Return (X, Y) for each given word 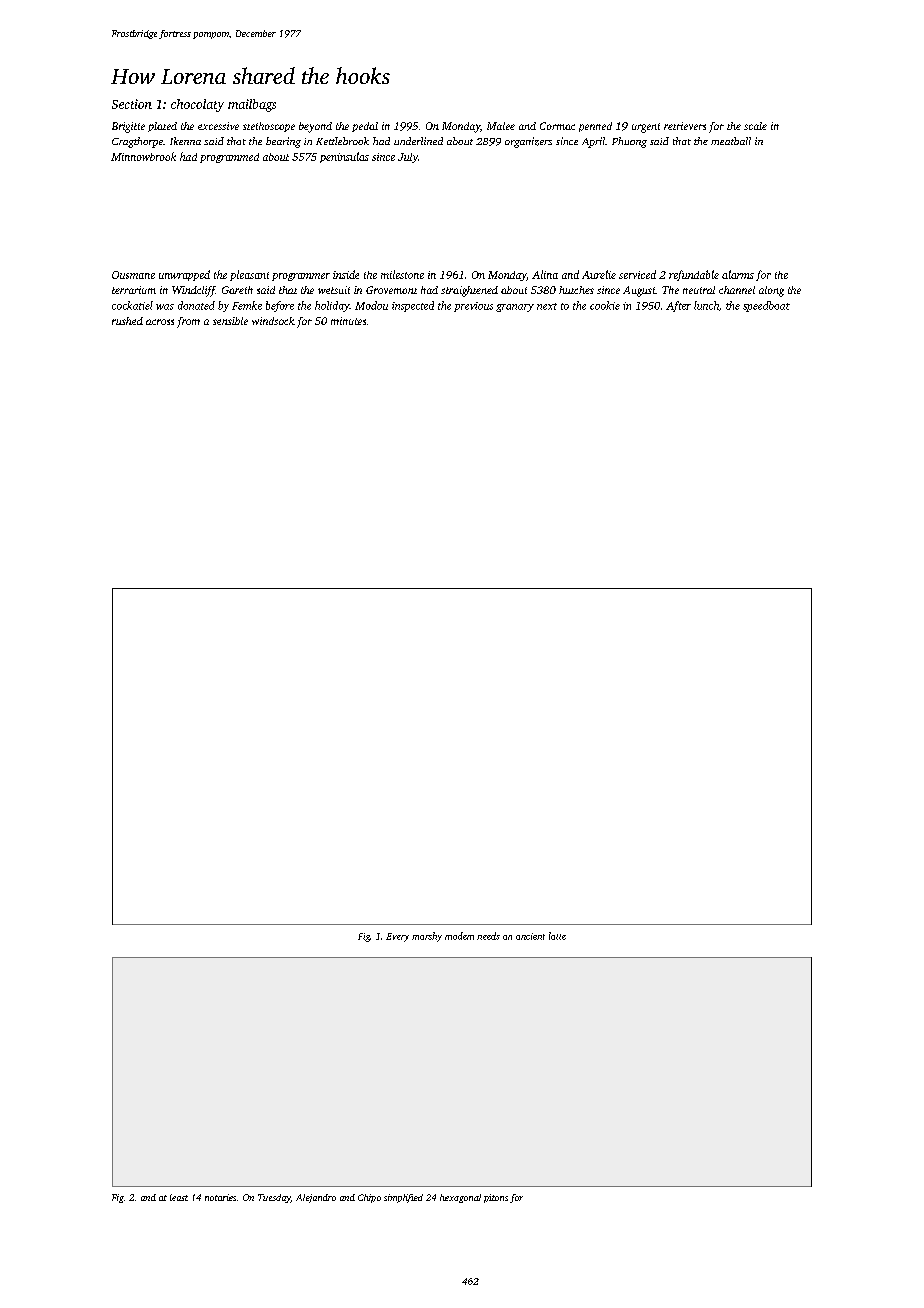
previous (473, 307)
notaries (220, 1197)
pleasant (249, 275)
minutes (348, 321)
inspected (413, 306)
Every (397, 937)
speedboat (766, 306)
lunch (706, 305)
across (160, 322)
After (678, 306)
